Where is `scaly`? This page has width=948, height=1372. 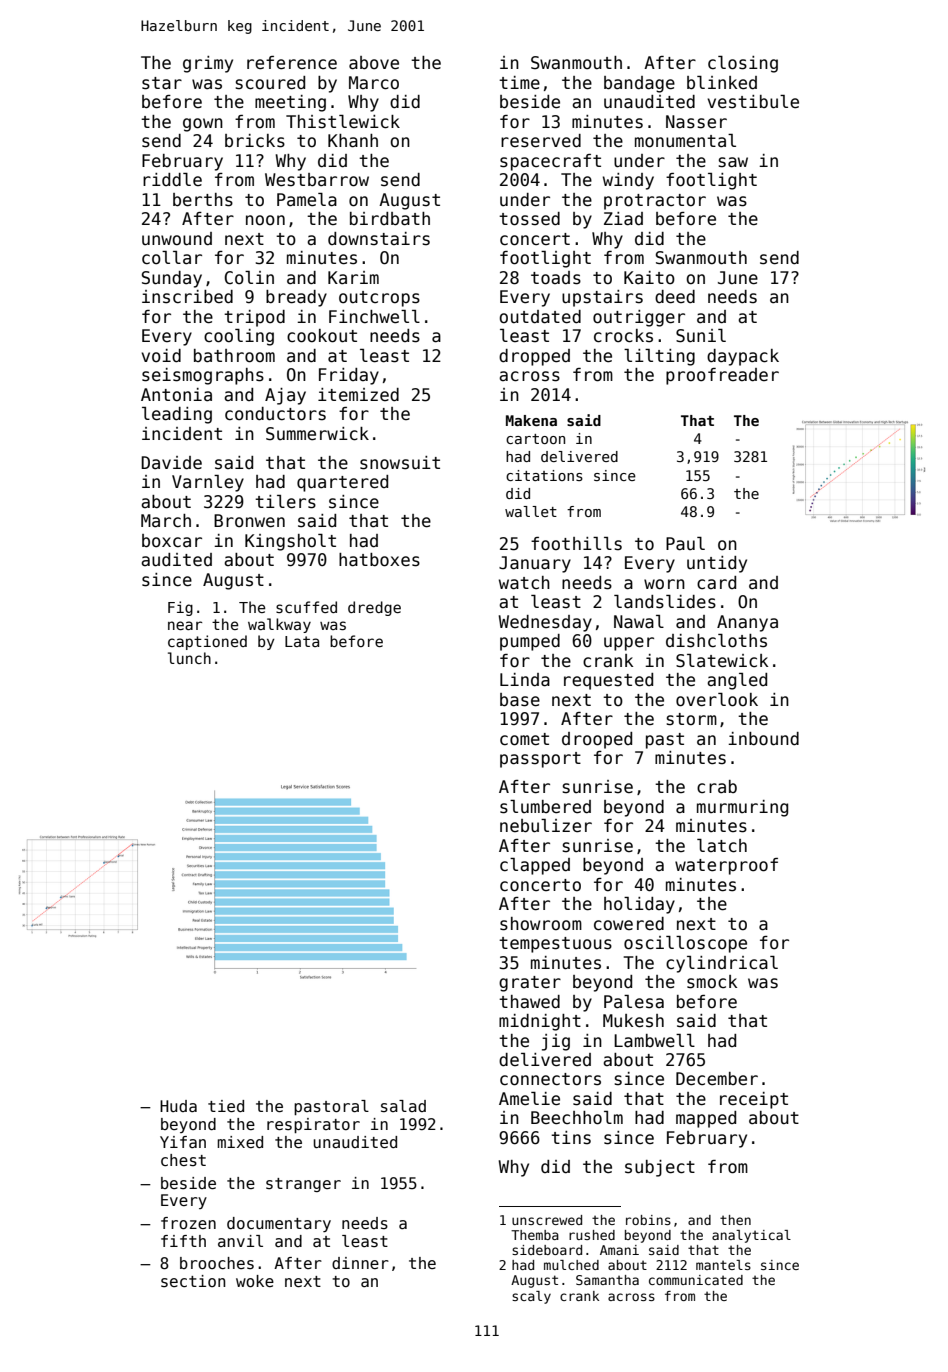 scaly is located at coordinates (531, 1297).
